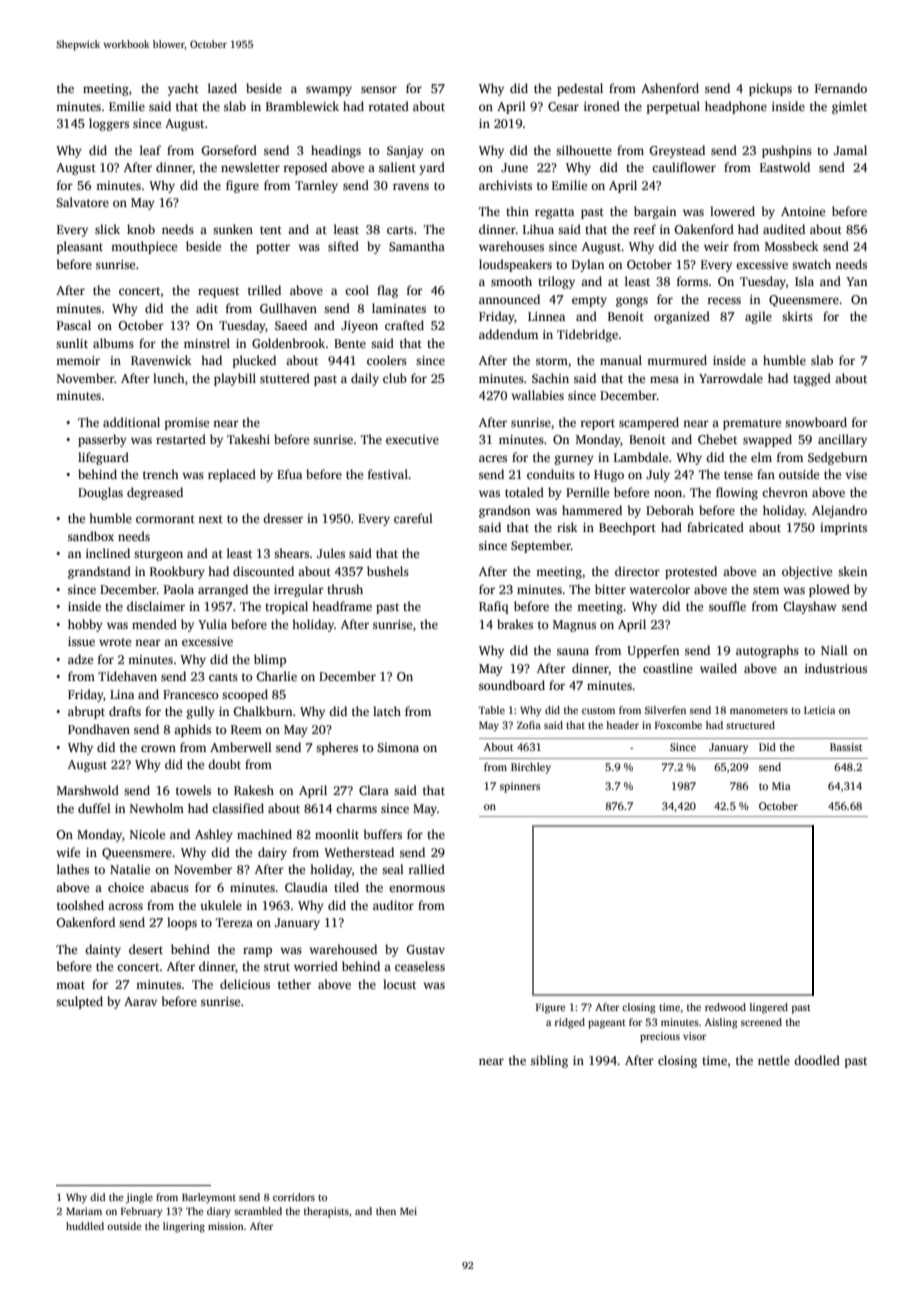 This document has width=924, height=1308. I want to click on nettle, so click(774, 1060).
